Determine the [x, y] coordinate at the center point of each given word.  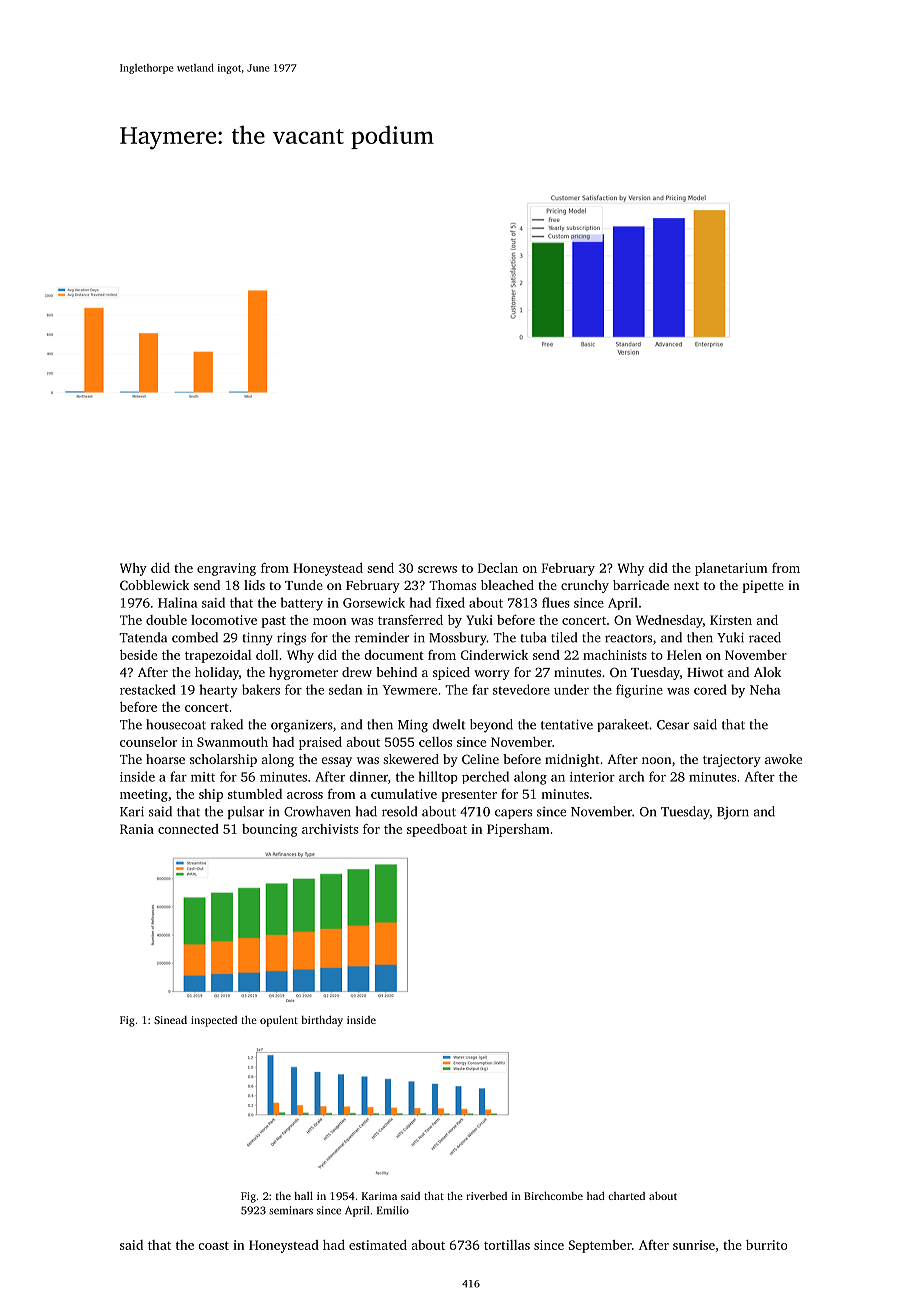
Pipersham [518, 830]
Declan [498, 568]
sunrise [694, 1245]
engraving [226, 569]
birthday [322, 1021]
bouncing [269, 830]
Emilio [393, 1210]
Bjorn [733, 813]
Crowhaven [317, 811]
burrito [766, 1245]
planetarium [731, 569]
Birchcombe [553, 1195]
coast [213, 1245]
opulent [279, 1021]
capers [513, 814]
